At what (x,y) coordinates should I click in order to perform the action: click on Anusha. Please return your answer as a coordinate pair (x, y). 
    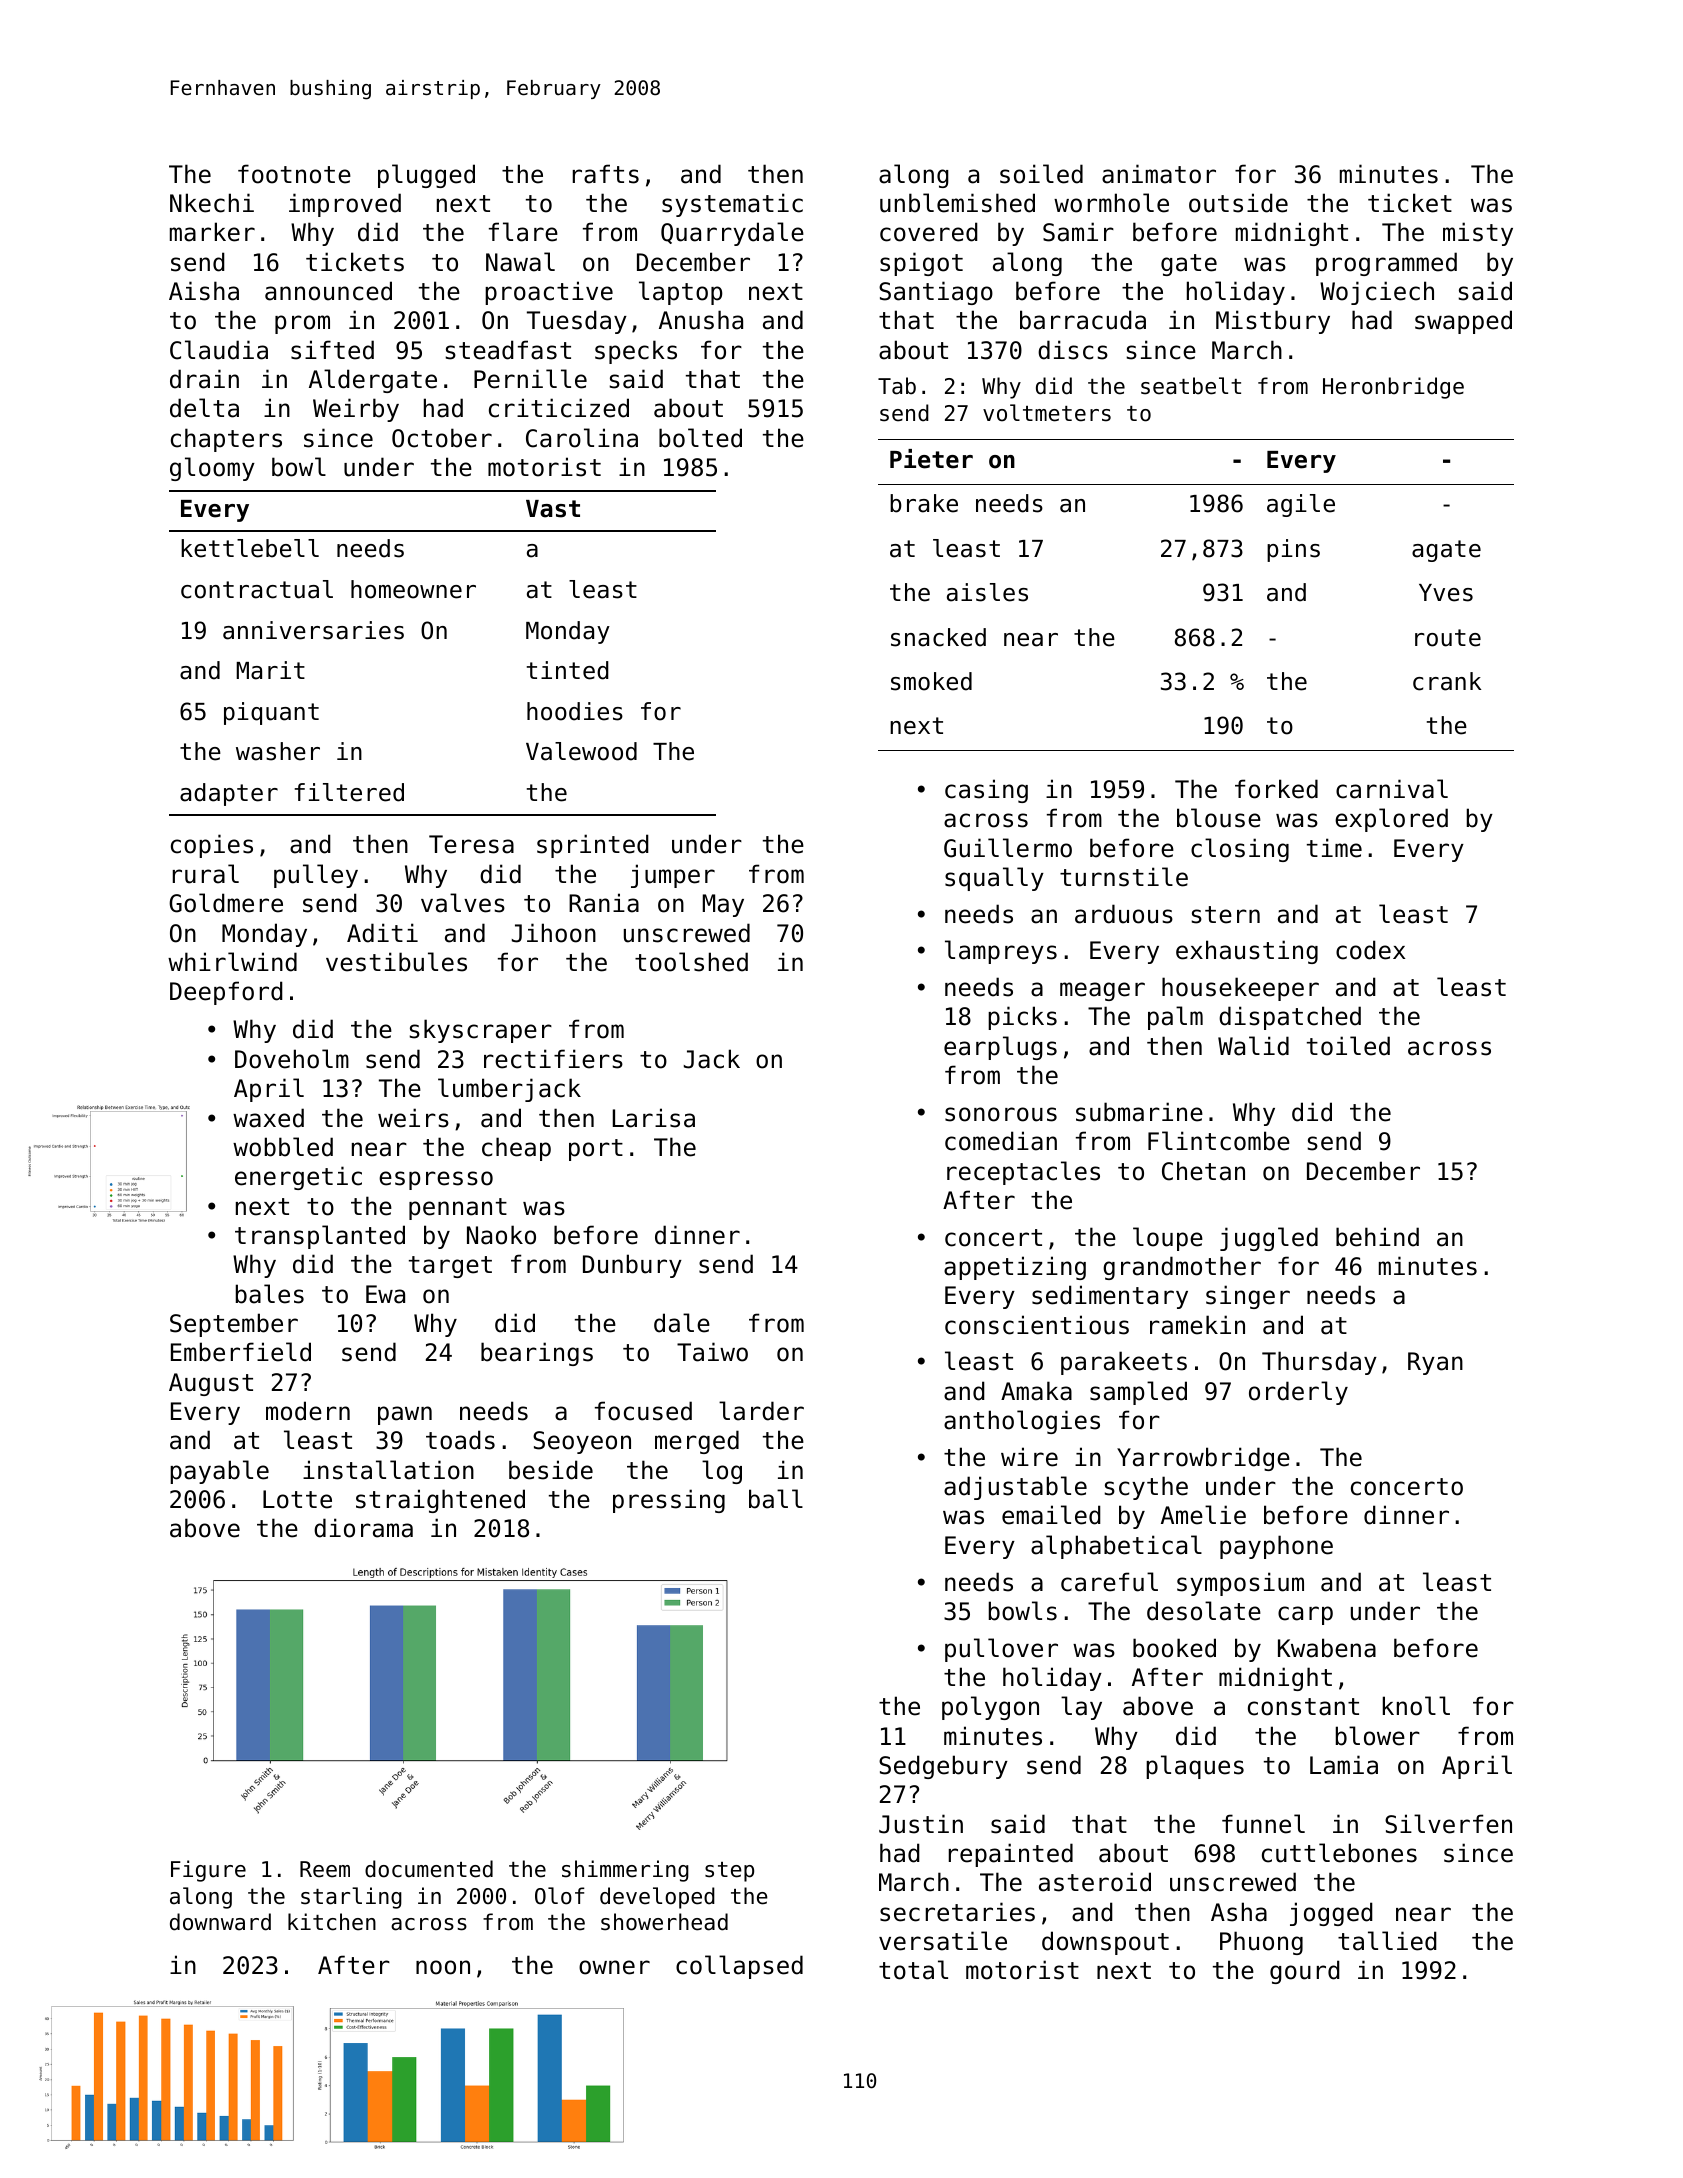
    Looking at the image, I should click on (701, 320).
